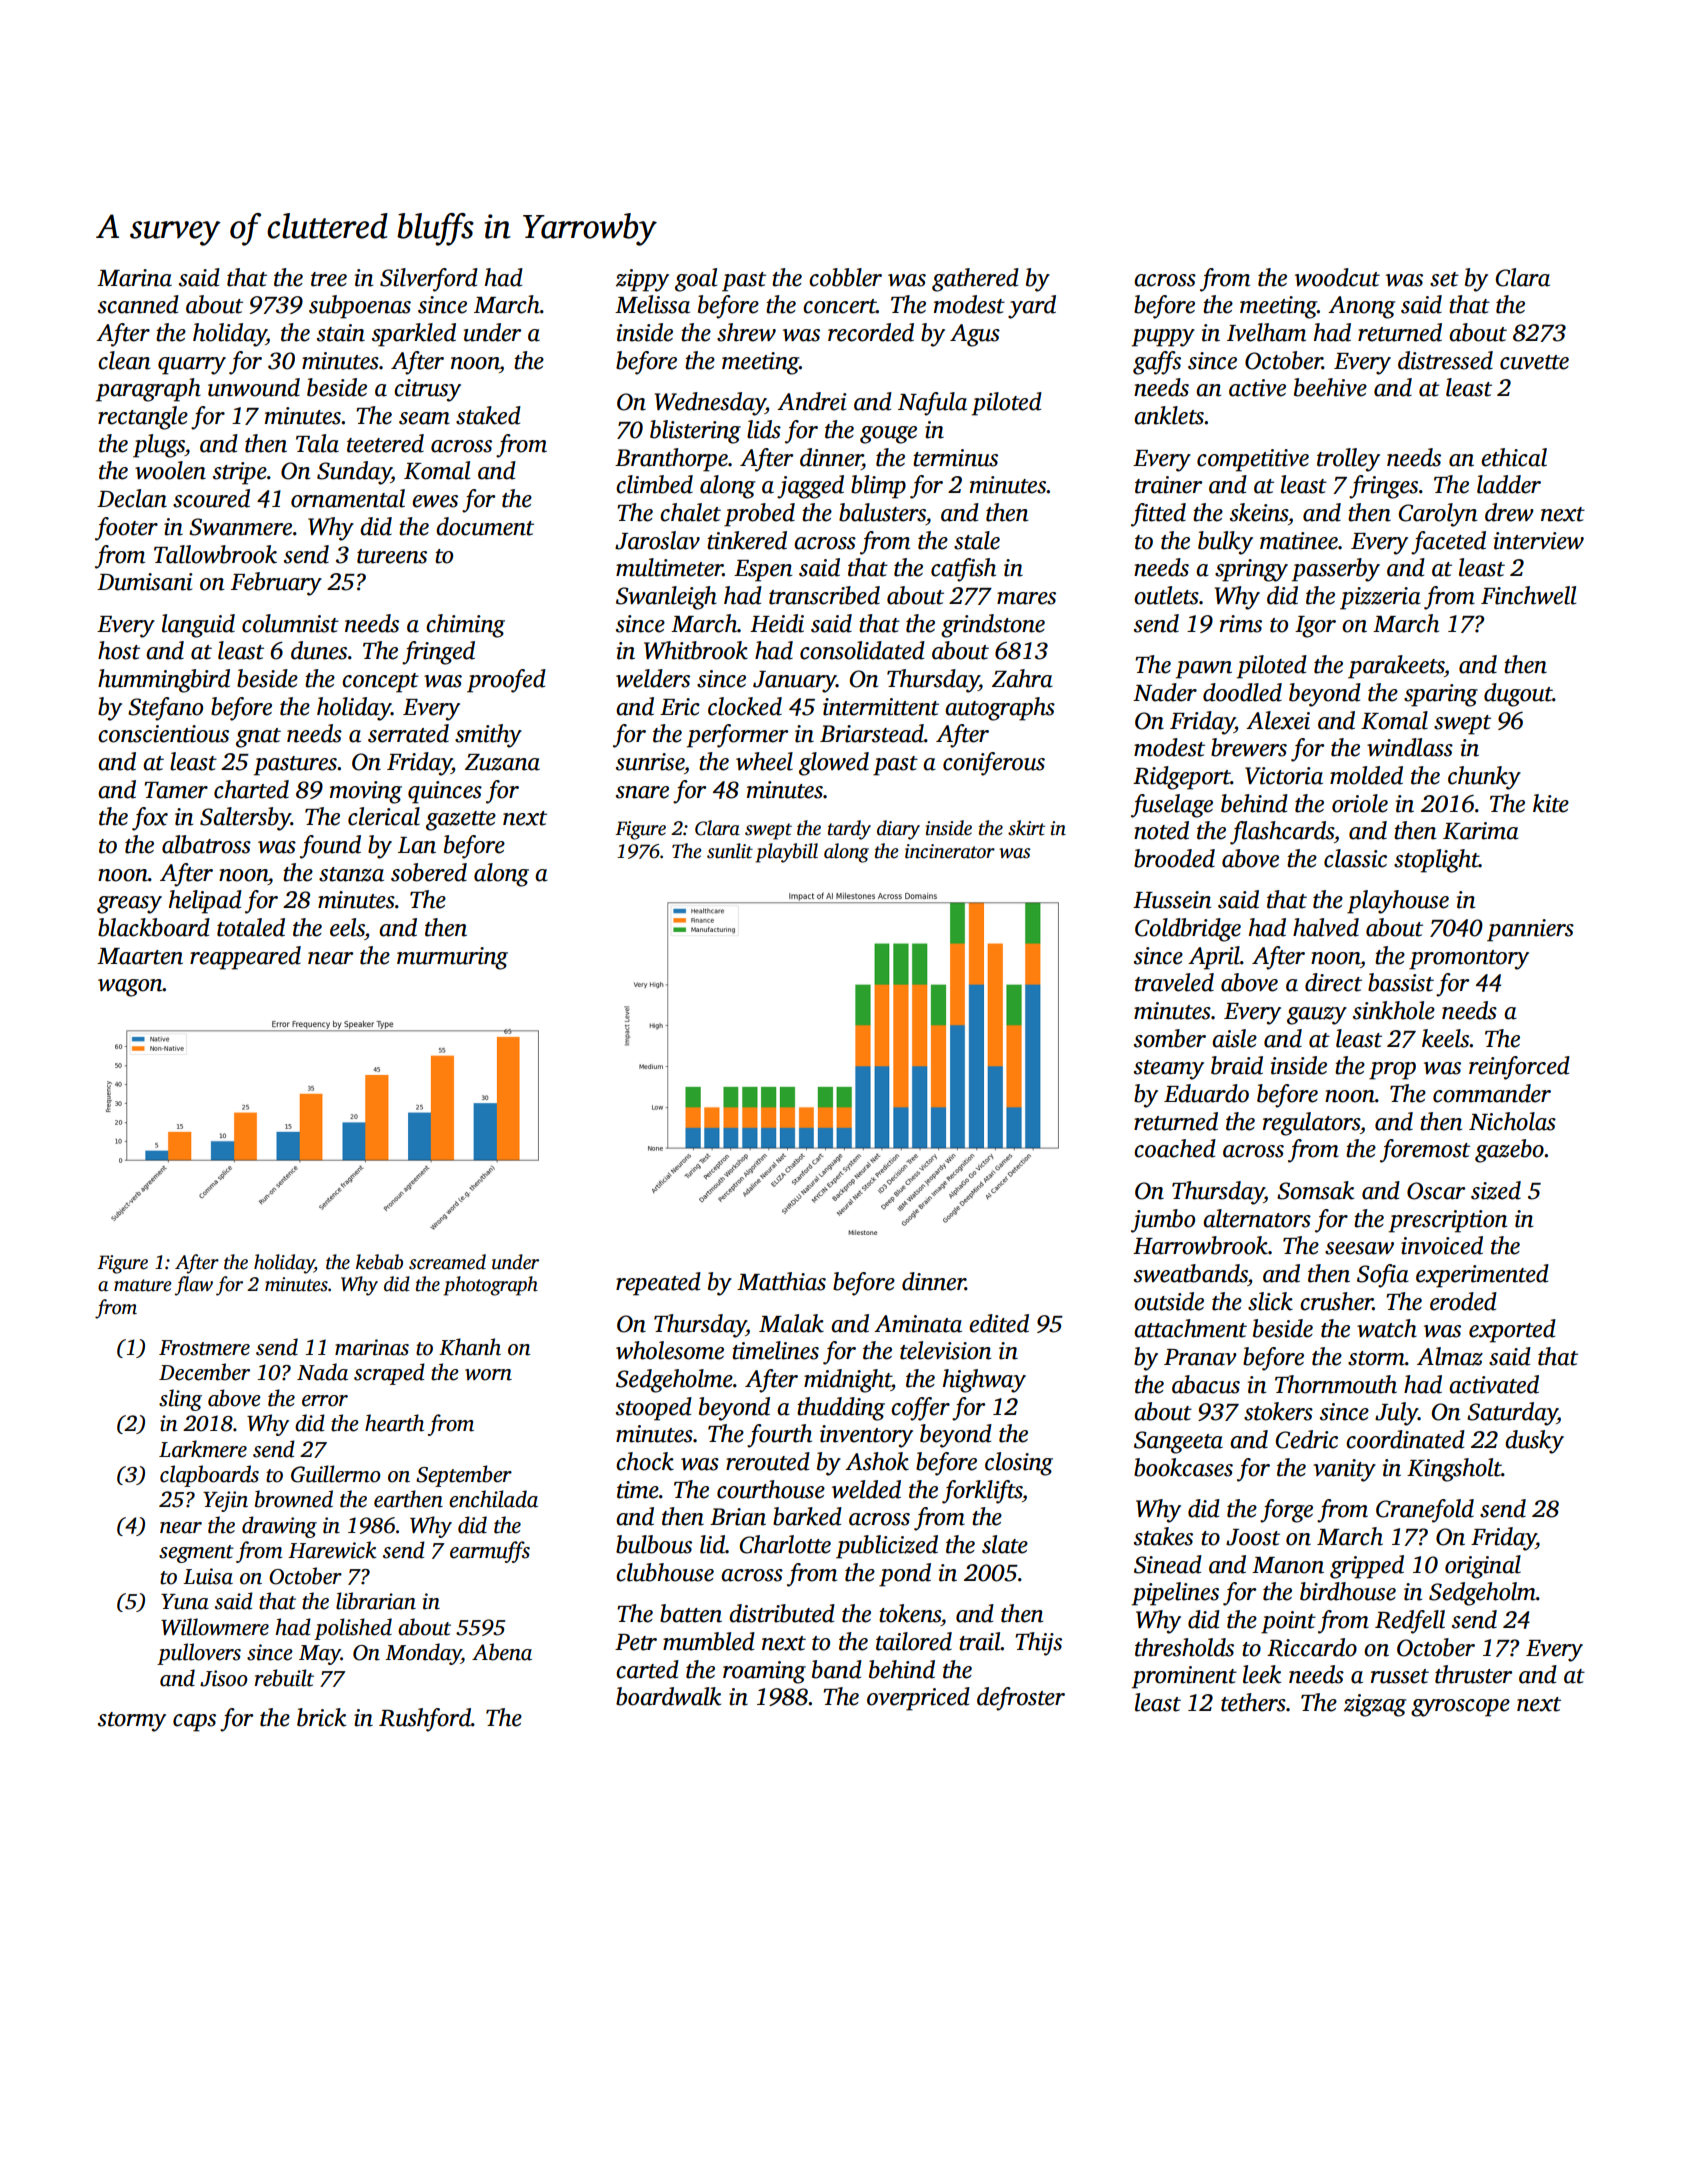 This document has width=1683, height=2178. Describe the element at coordinates (119, 650) in the document. I see `host` at that location.
